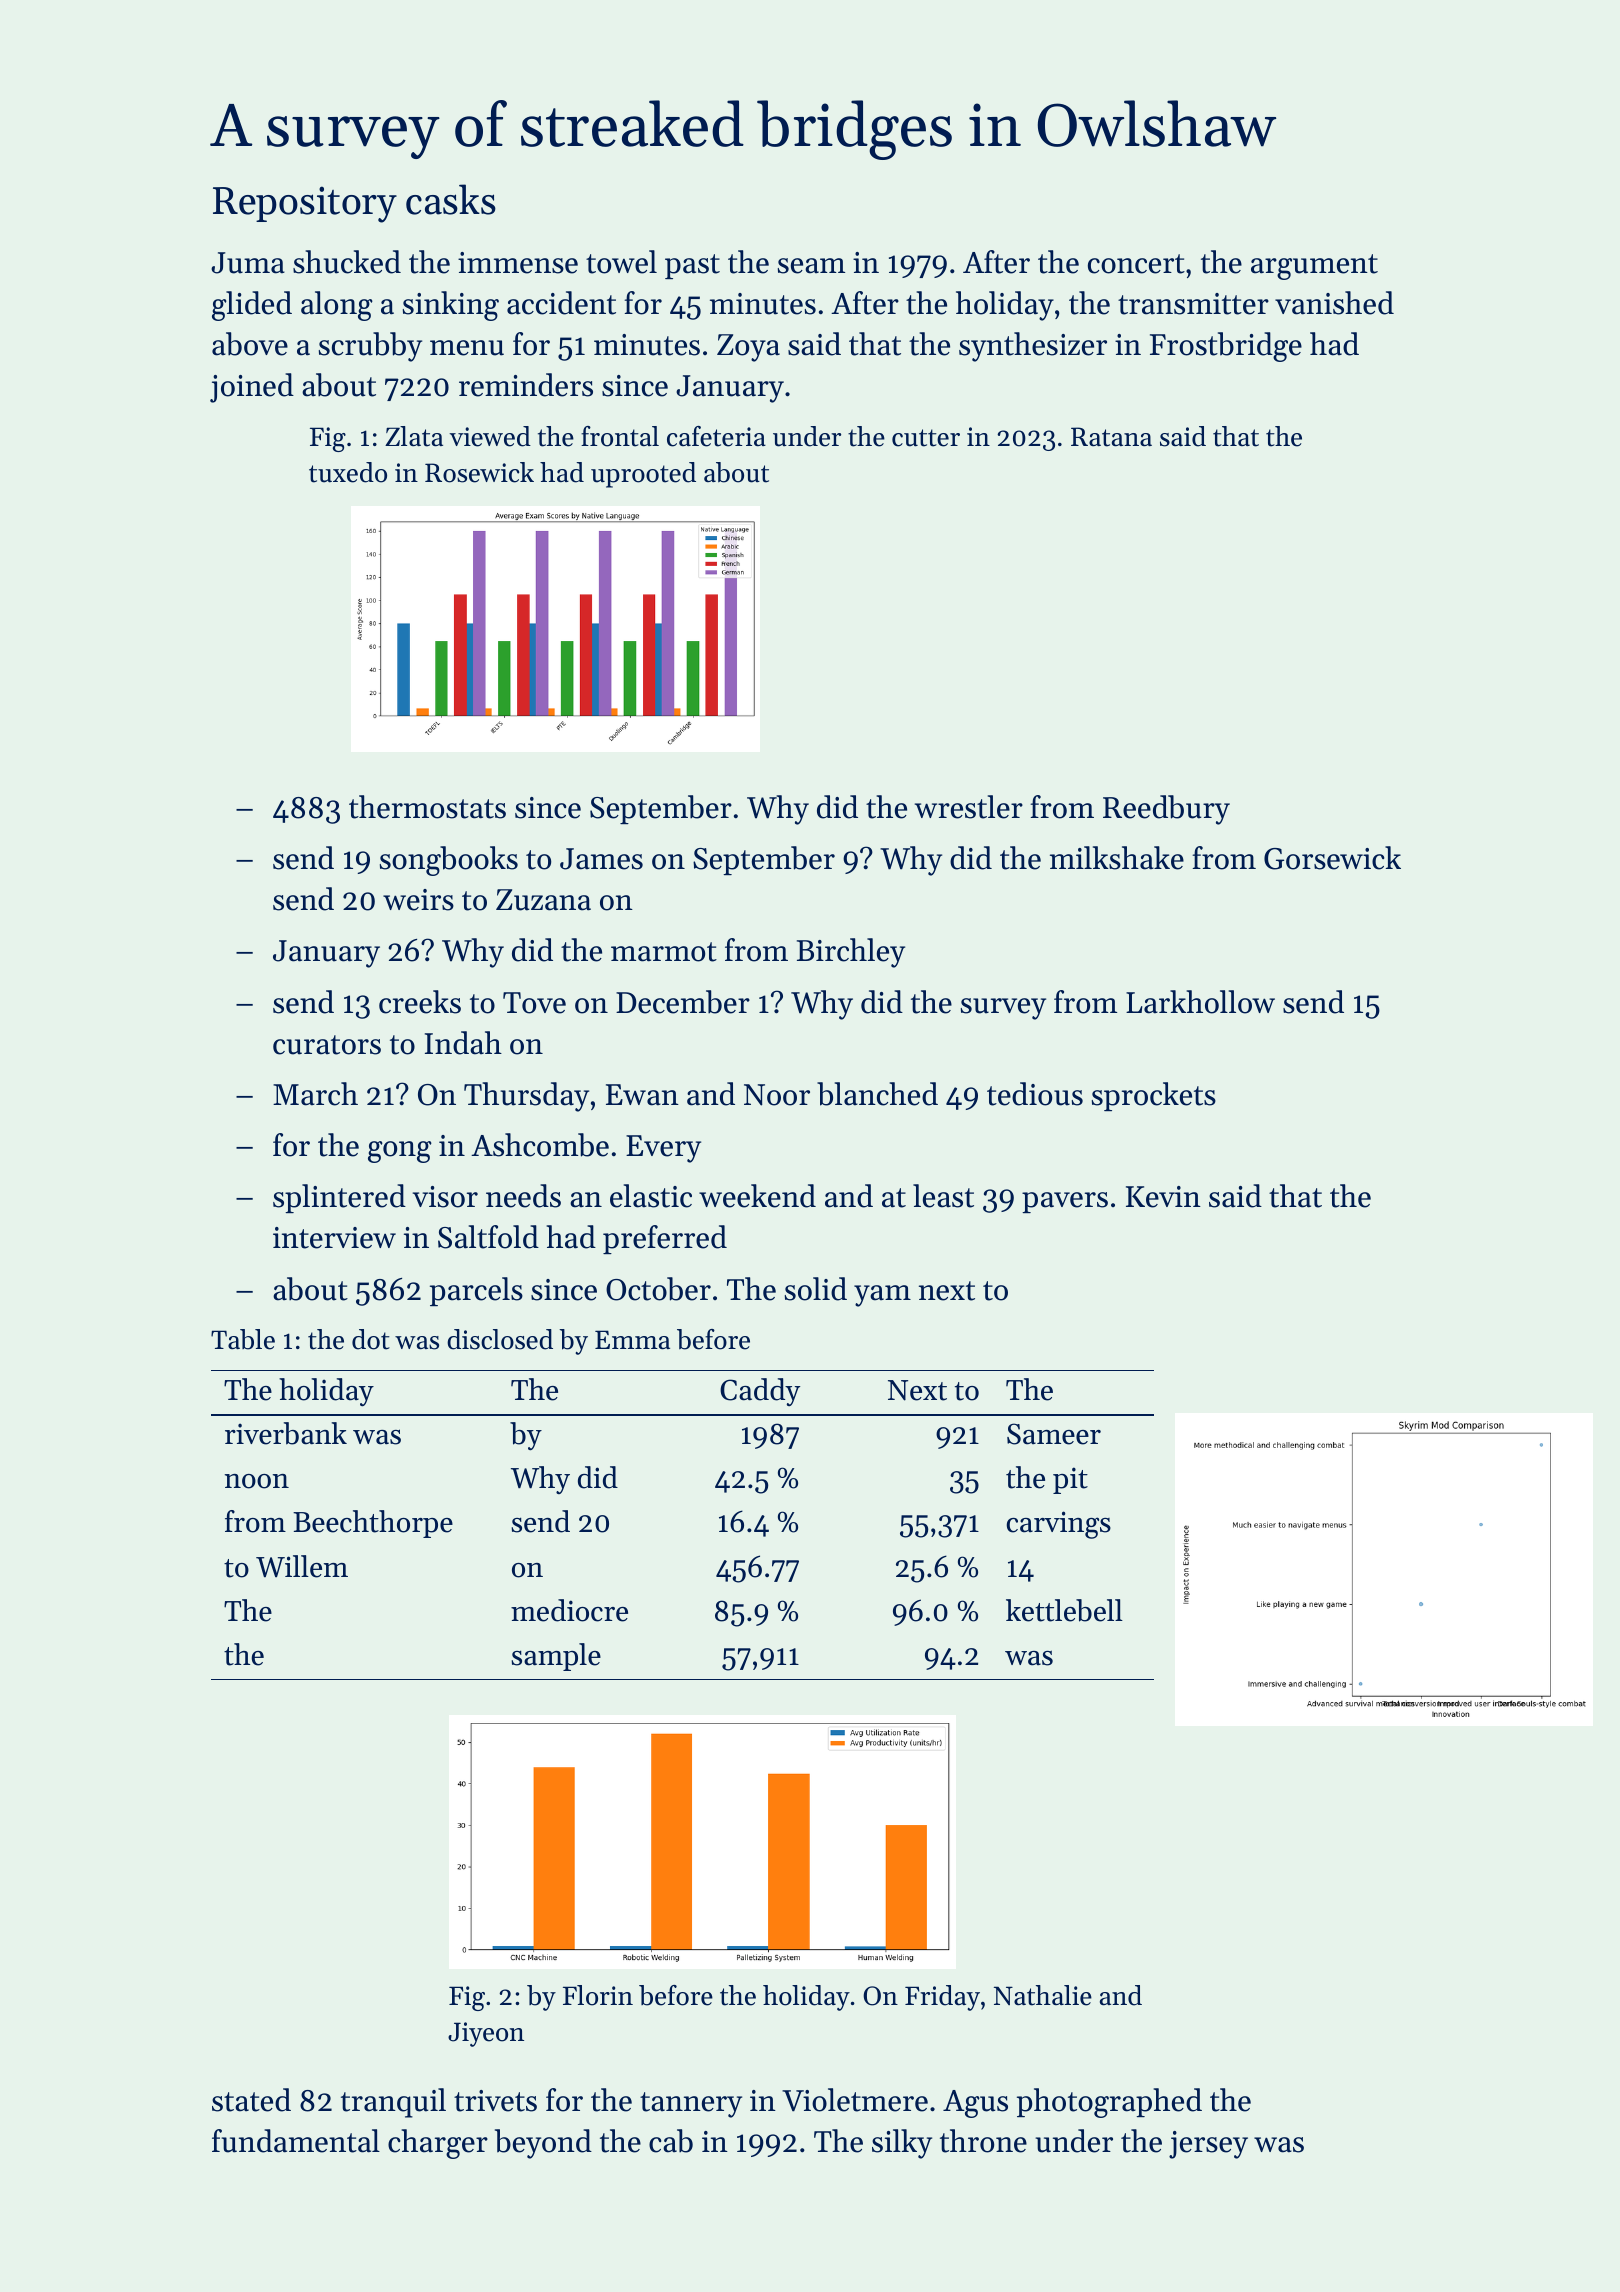 The image size is (1620, 2292). What do you see at coordinates (371, 1339) in the document?
I see `dot` at bounding box center [371, 1339].
